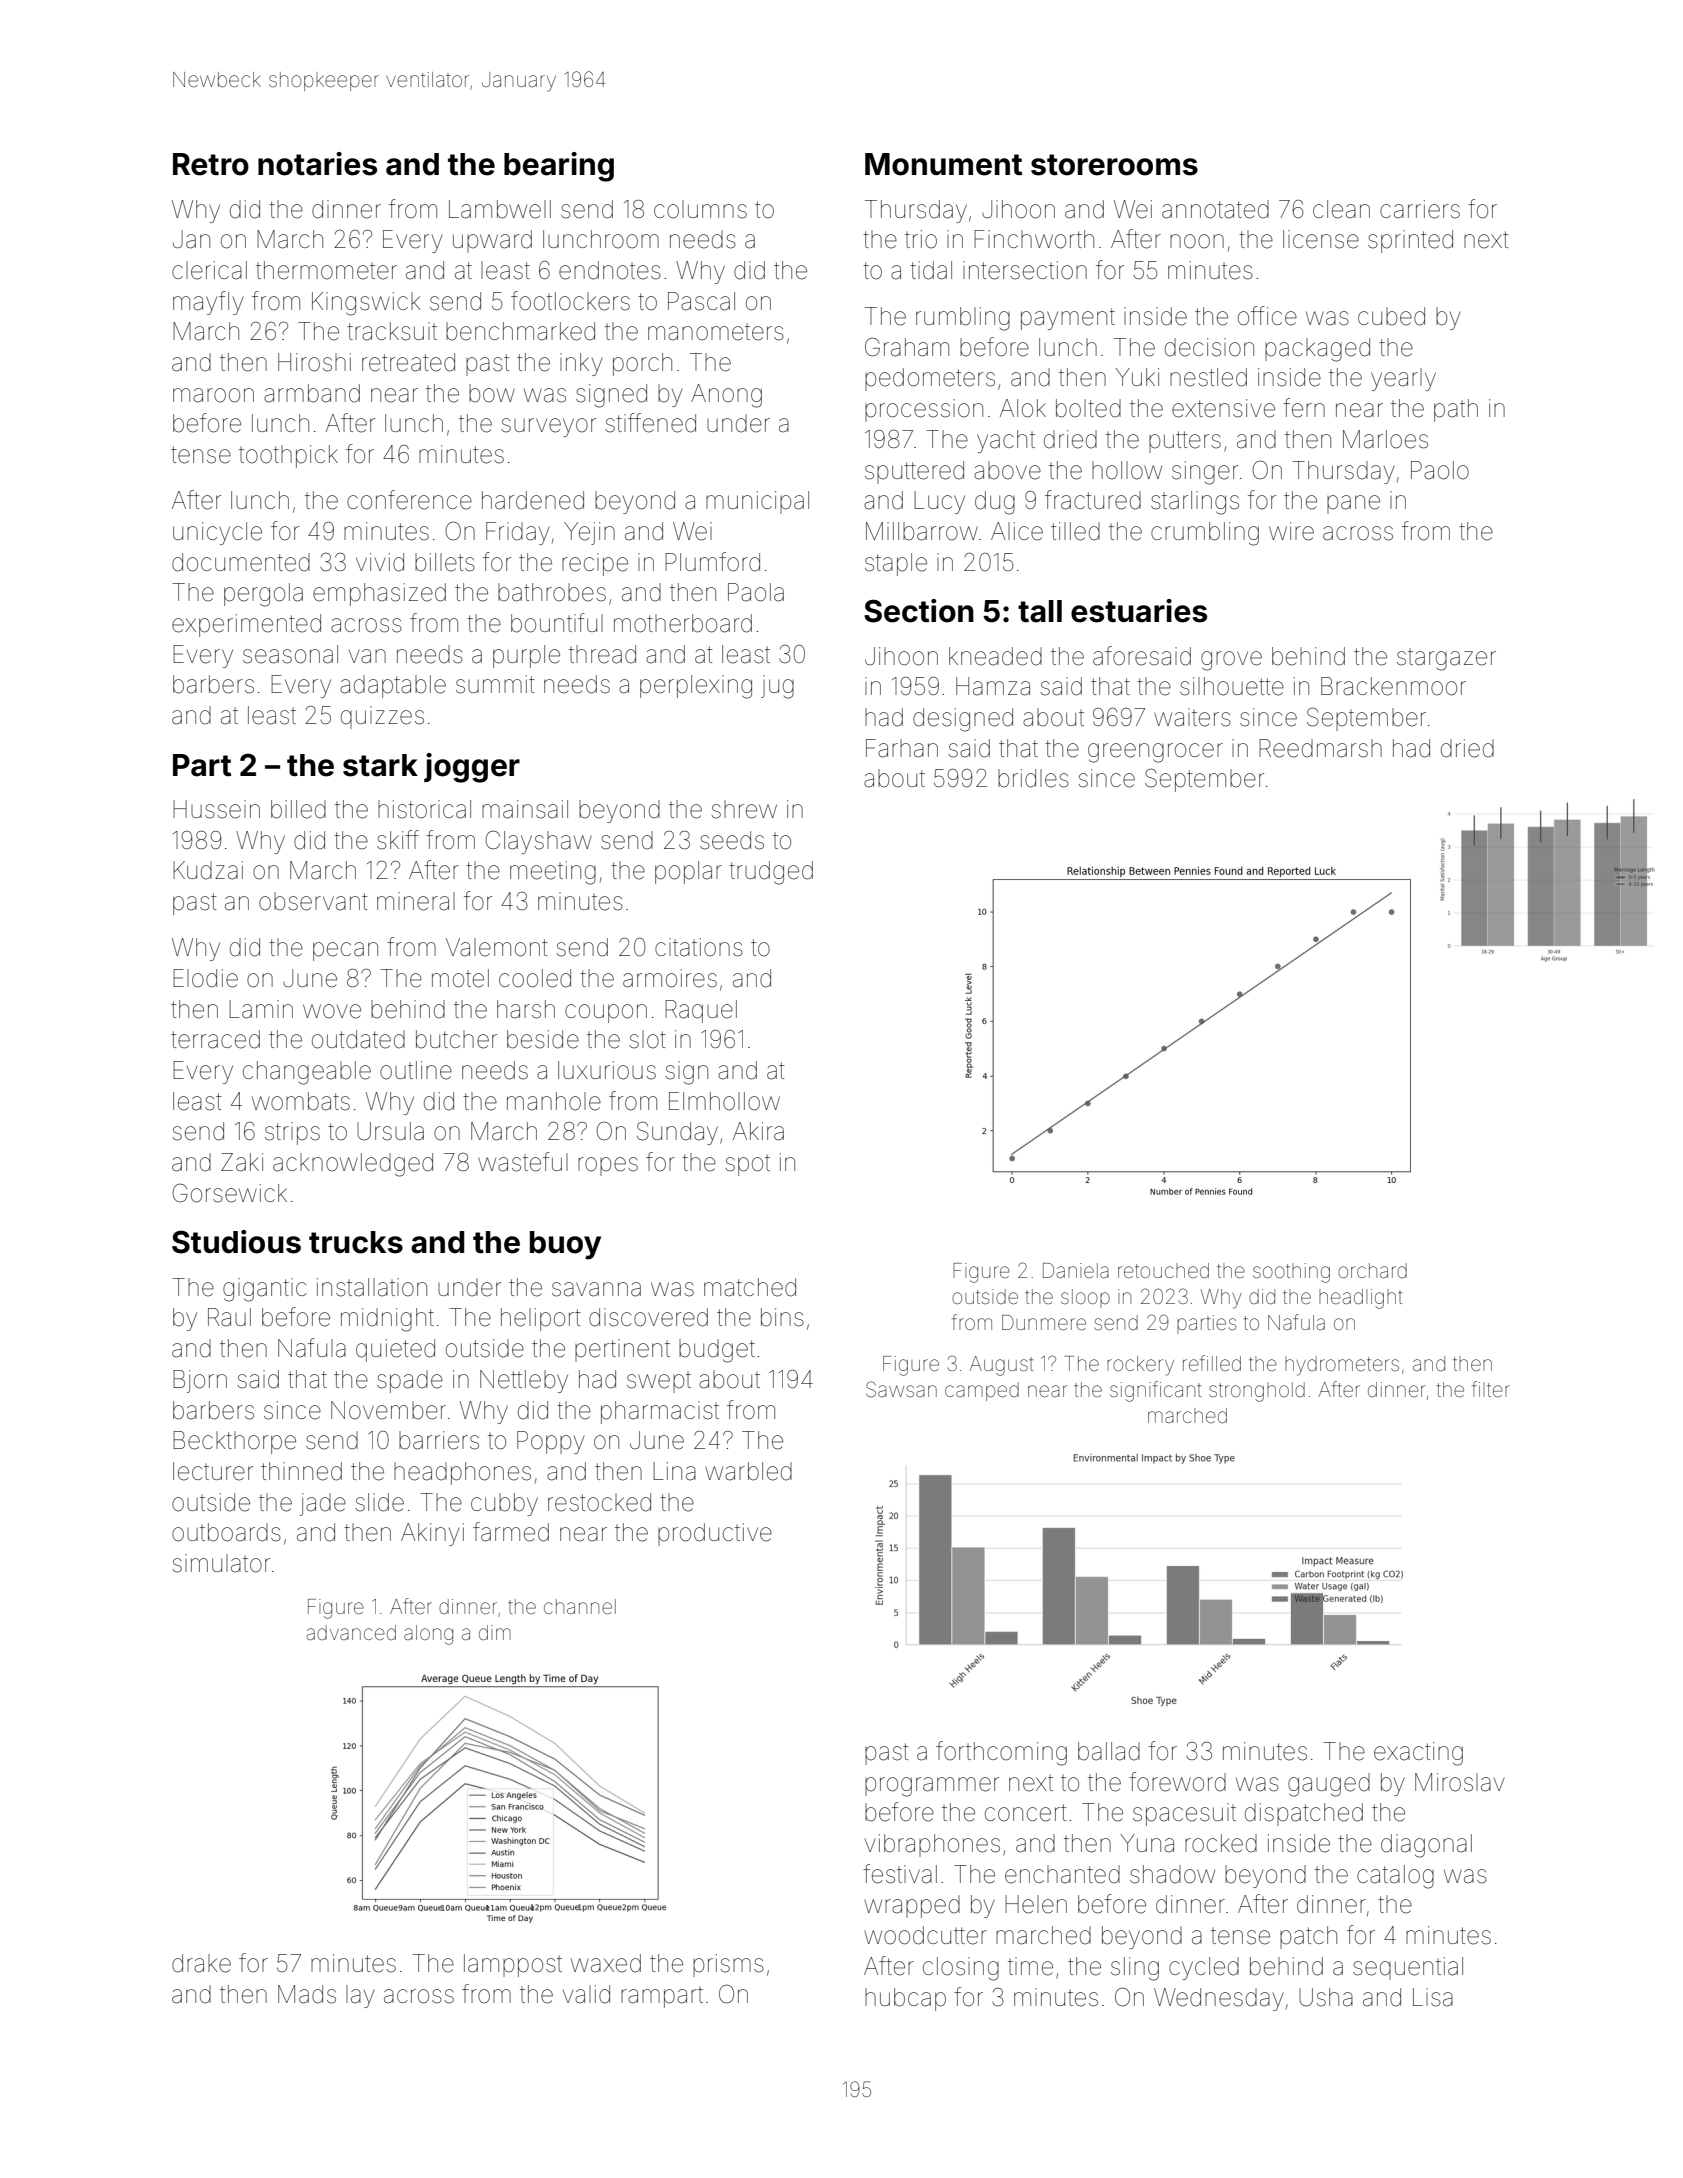 The image size is (1683, 2178). What do you see at coordinates (1076, 1270) in the page?
I see `Daniela` at bounding box center [1076, 1270].
